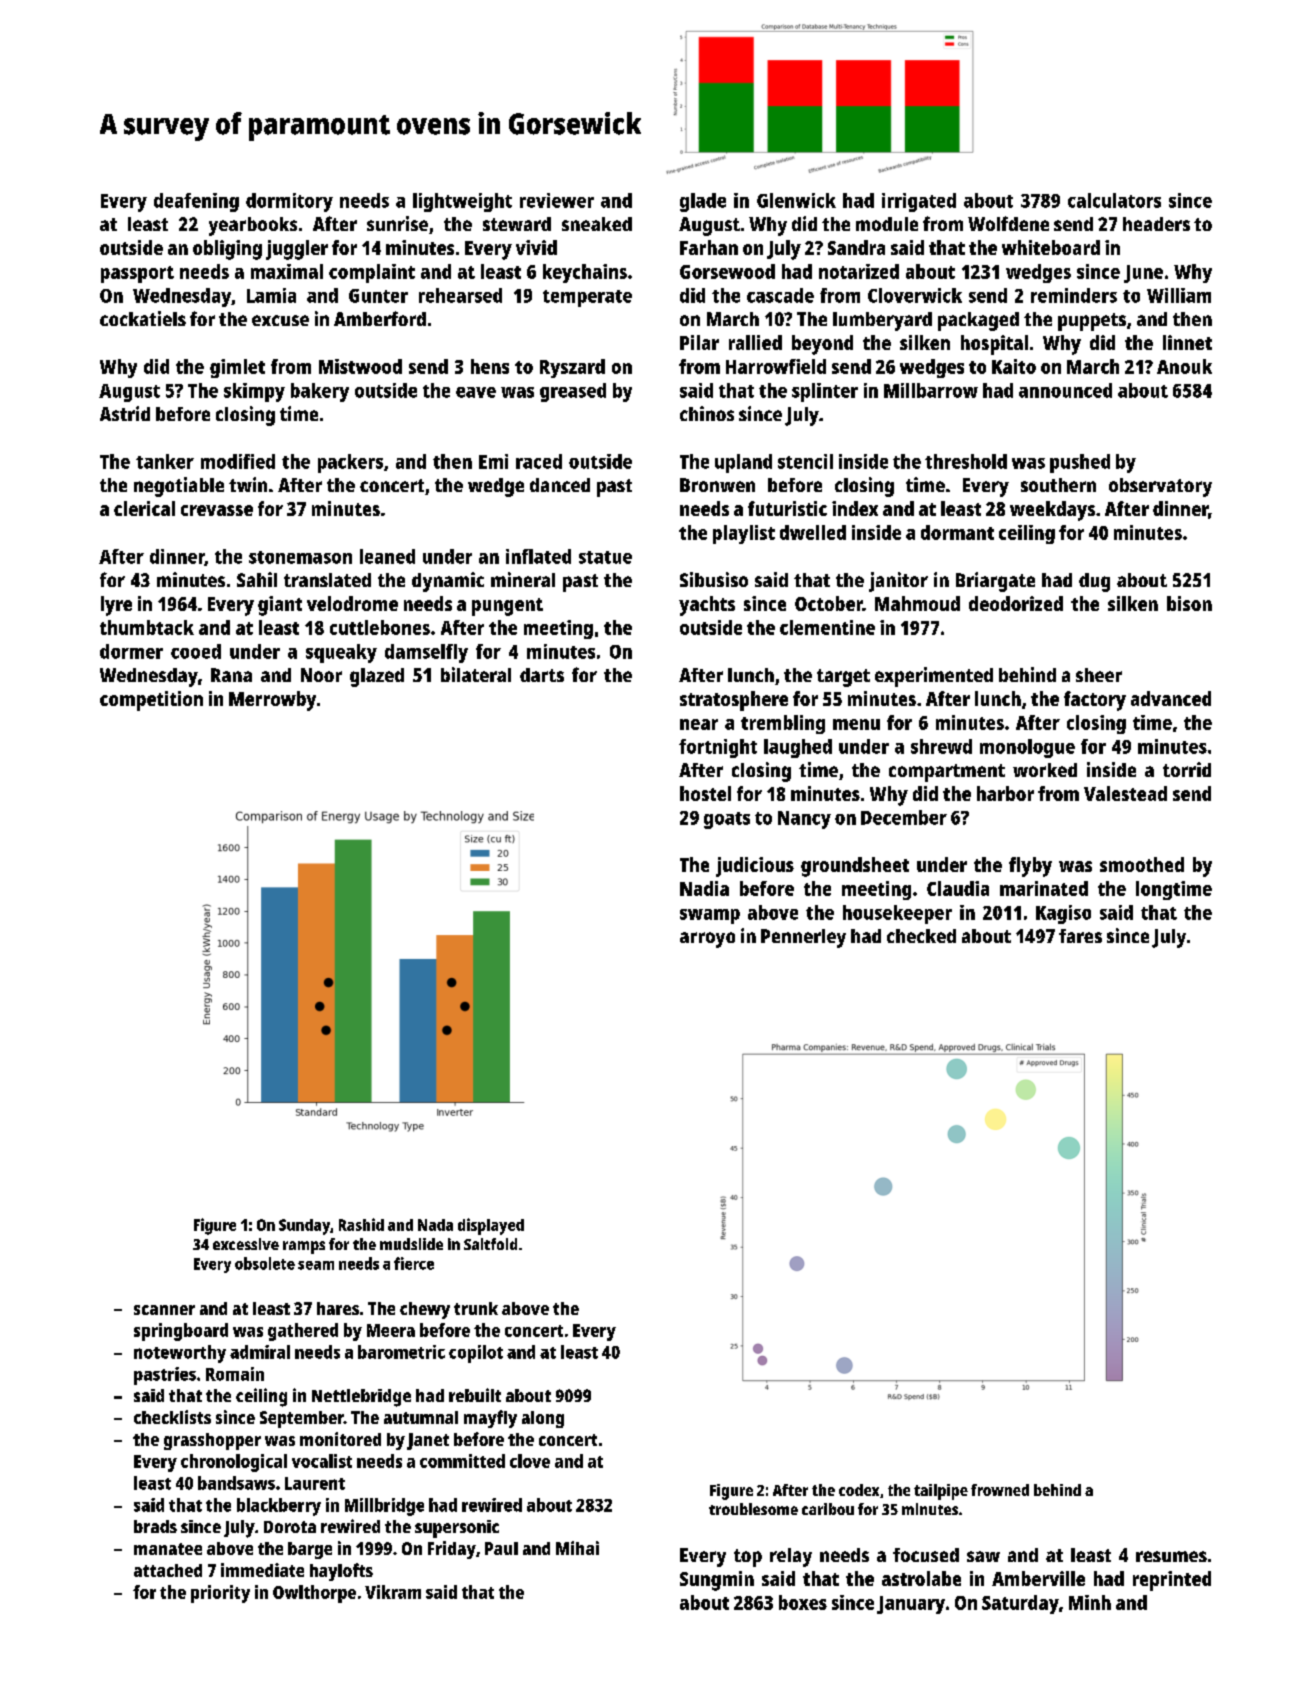 Image resolution: width=1312 pixels, height=1698 pixels. What do you see at coordinates (490, 1244) in the document?
I see `Saltfold` at bounding box center [490, 1244].
